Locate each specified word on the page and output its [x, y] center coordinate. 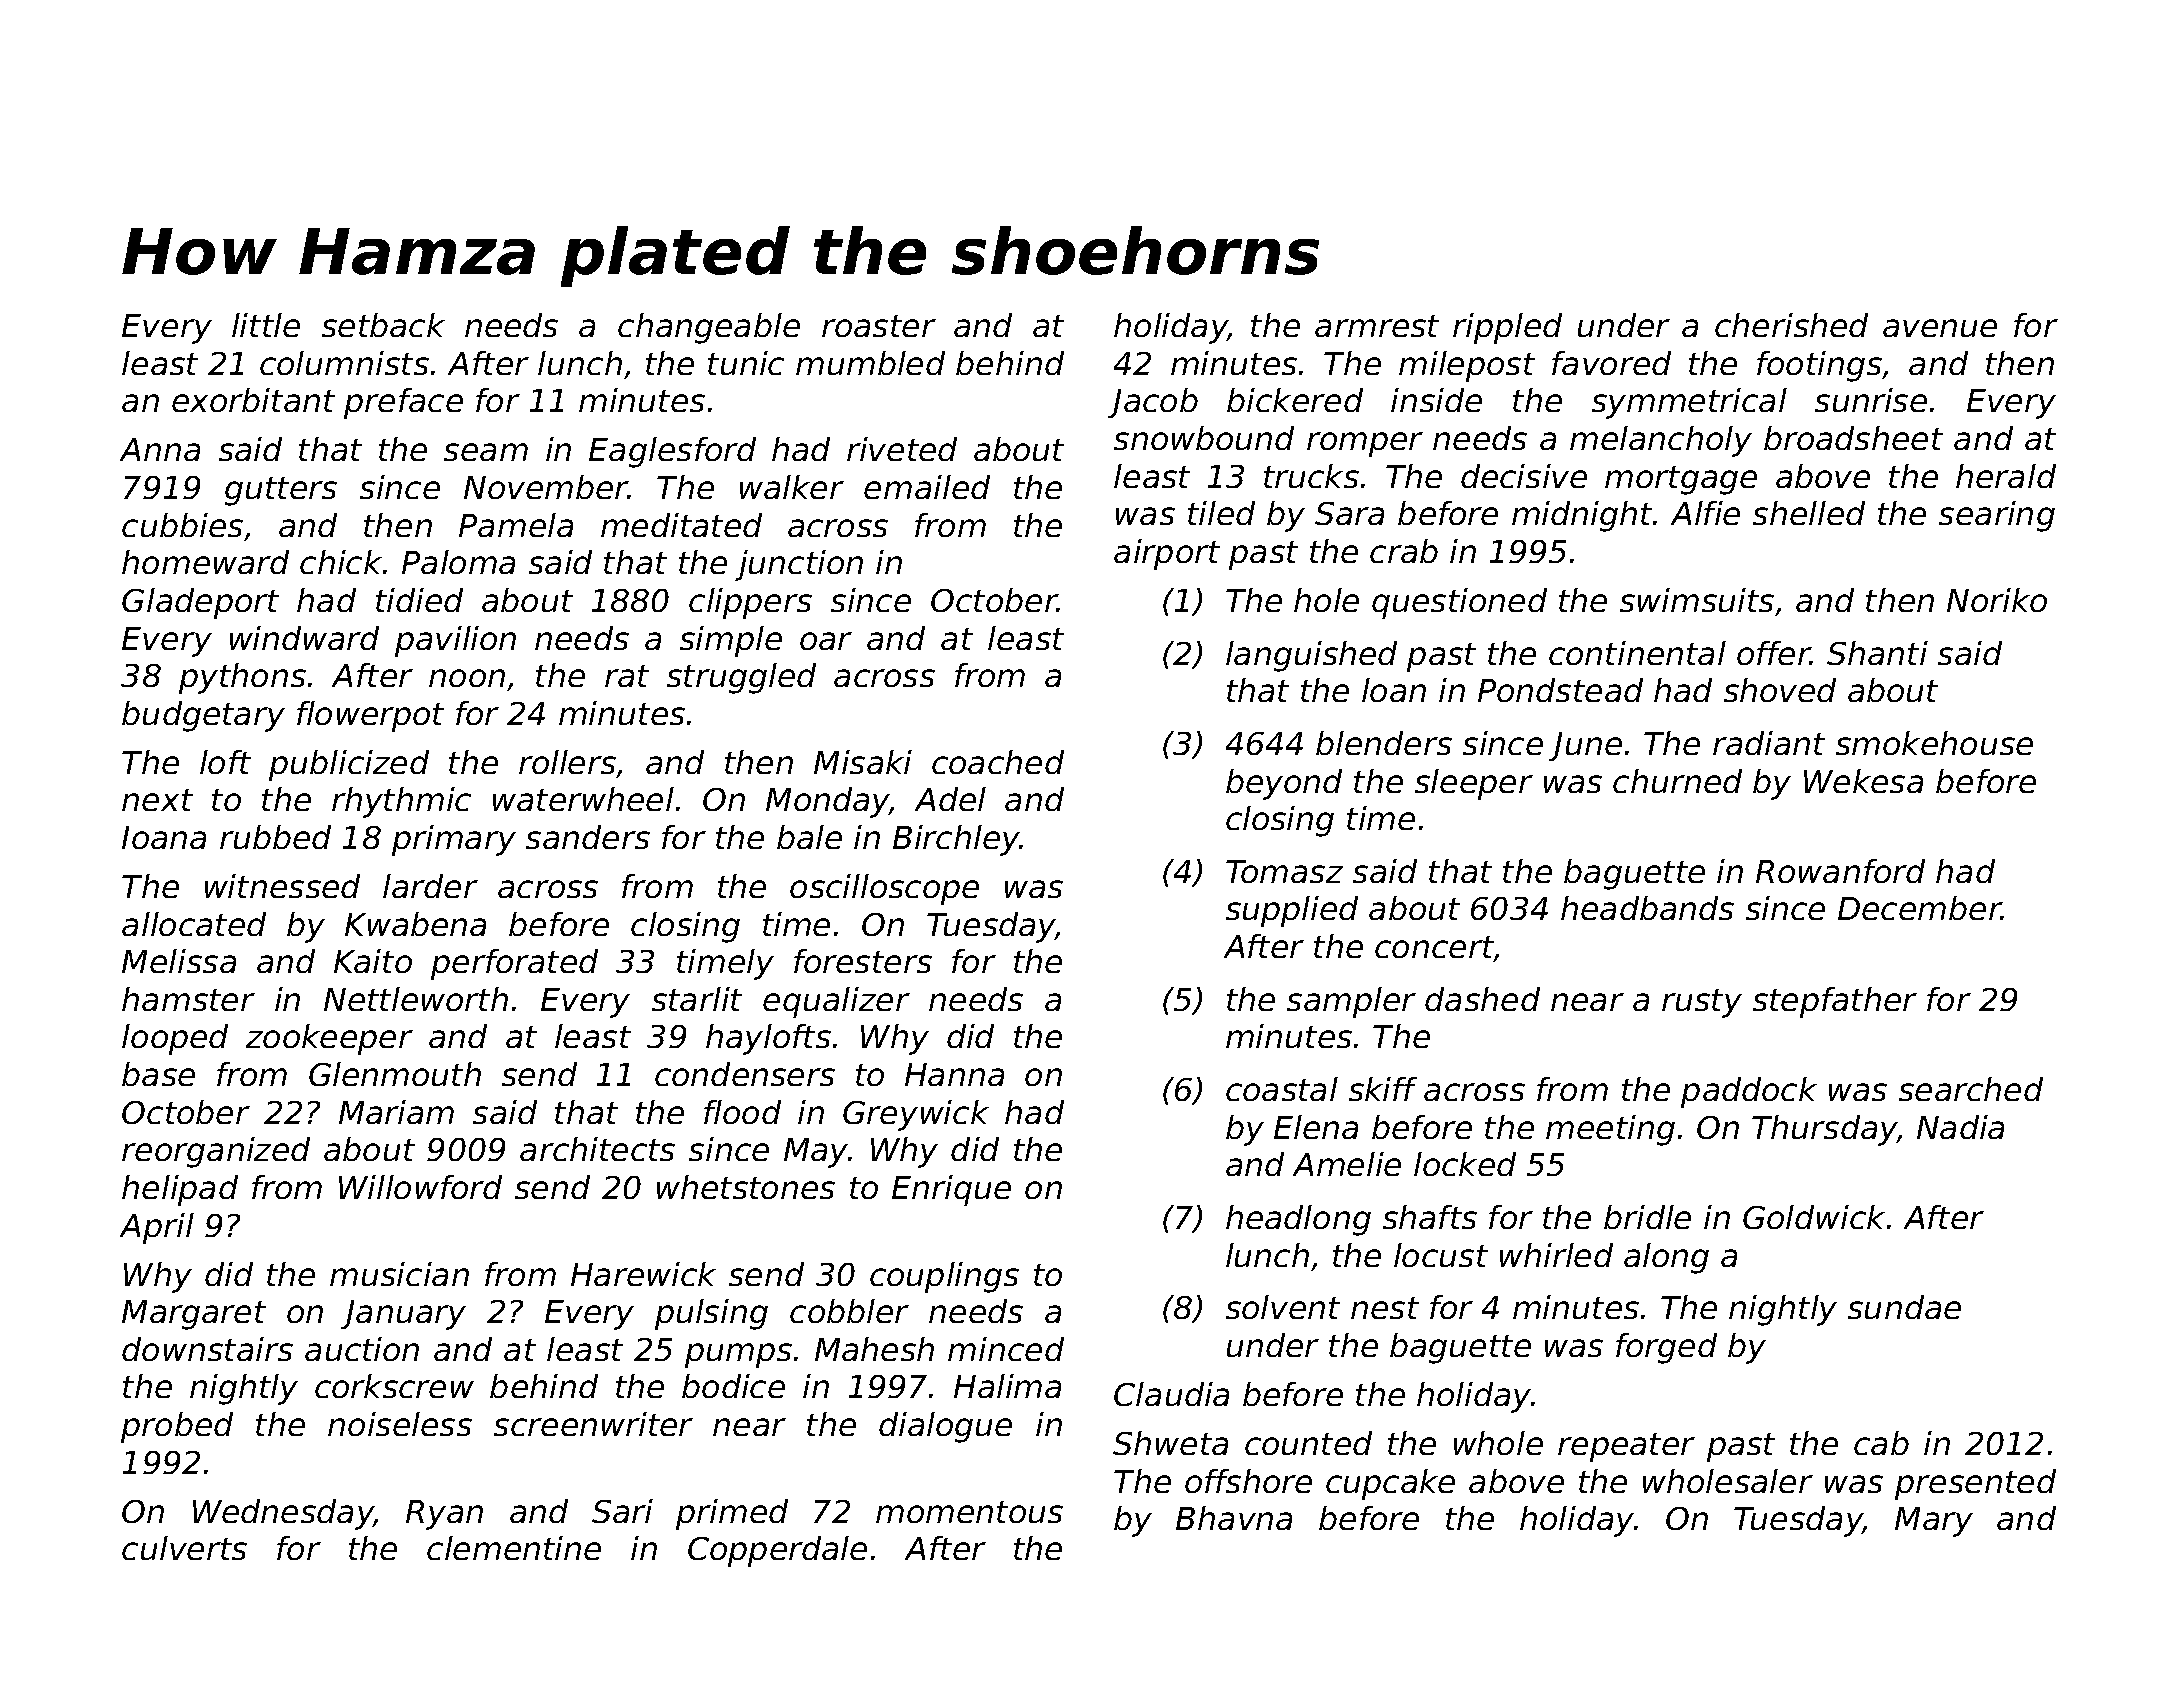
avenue [1940, 328]
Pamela [516, 525]
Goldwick [1814, 1217]
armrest [1377, 326]
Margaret [194, 1315]
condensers [745, 1074]
